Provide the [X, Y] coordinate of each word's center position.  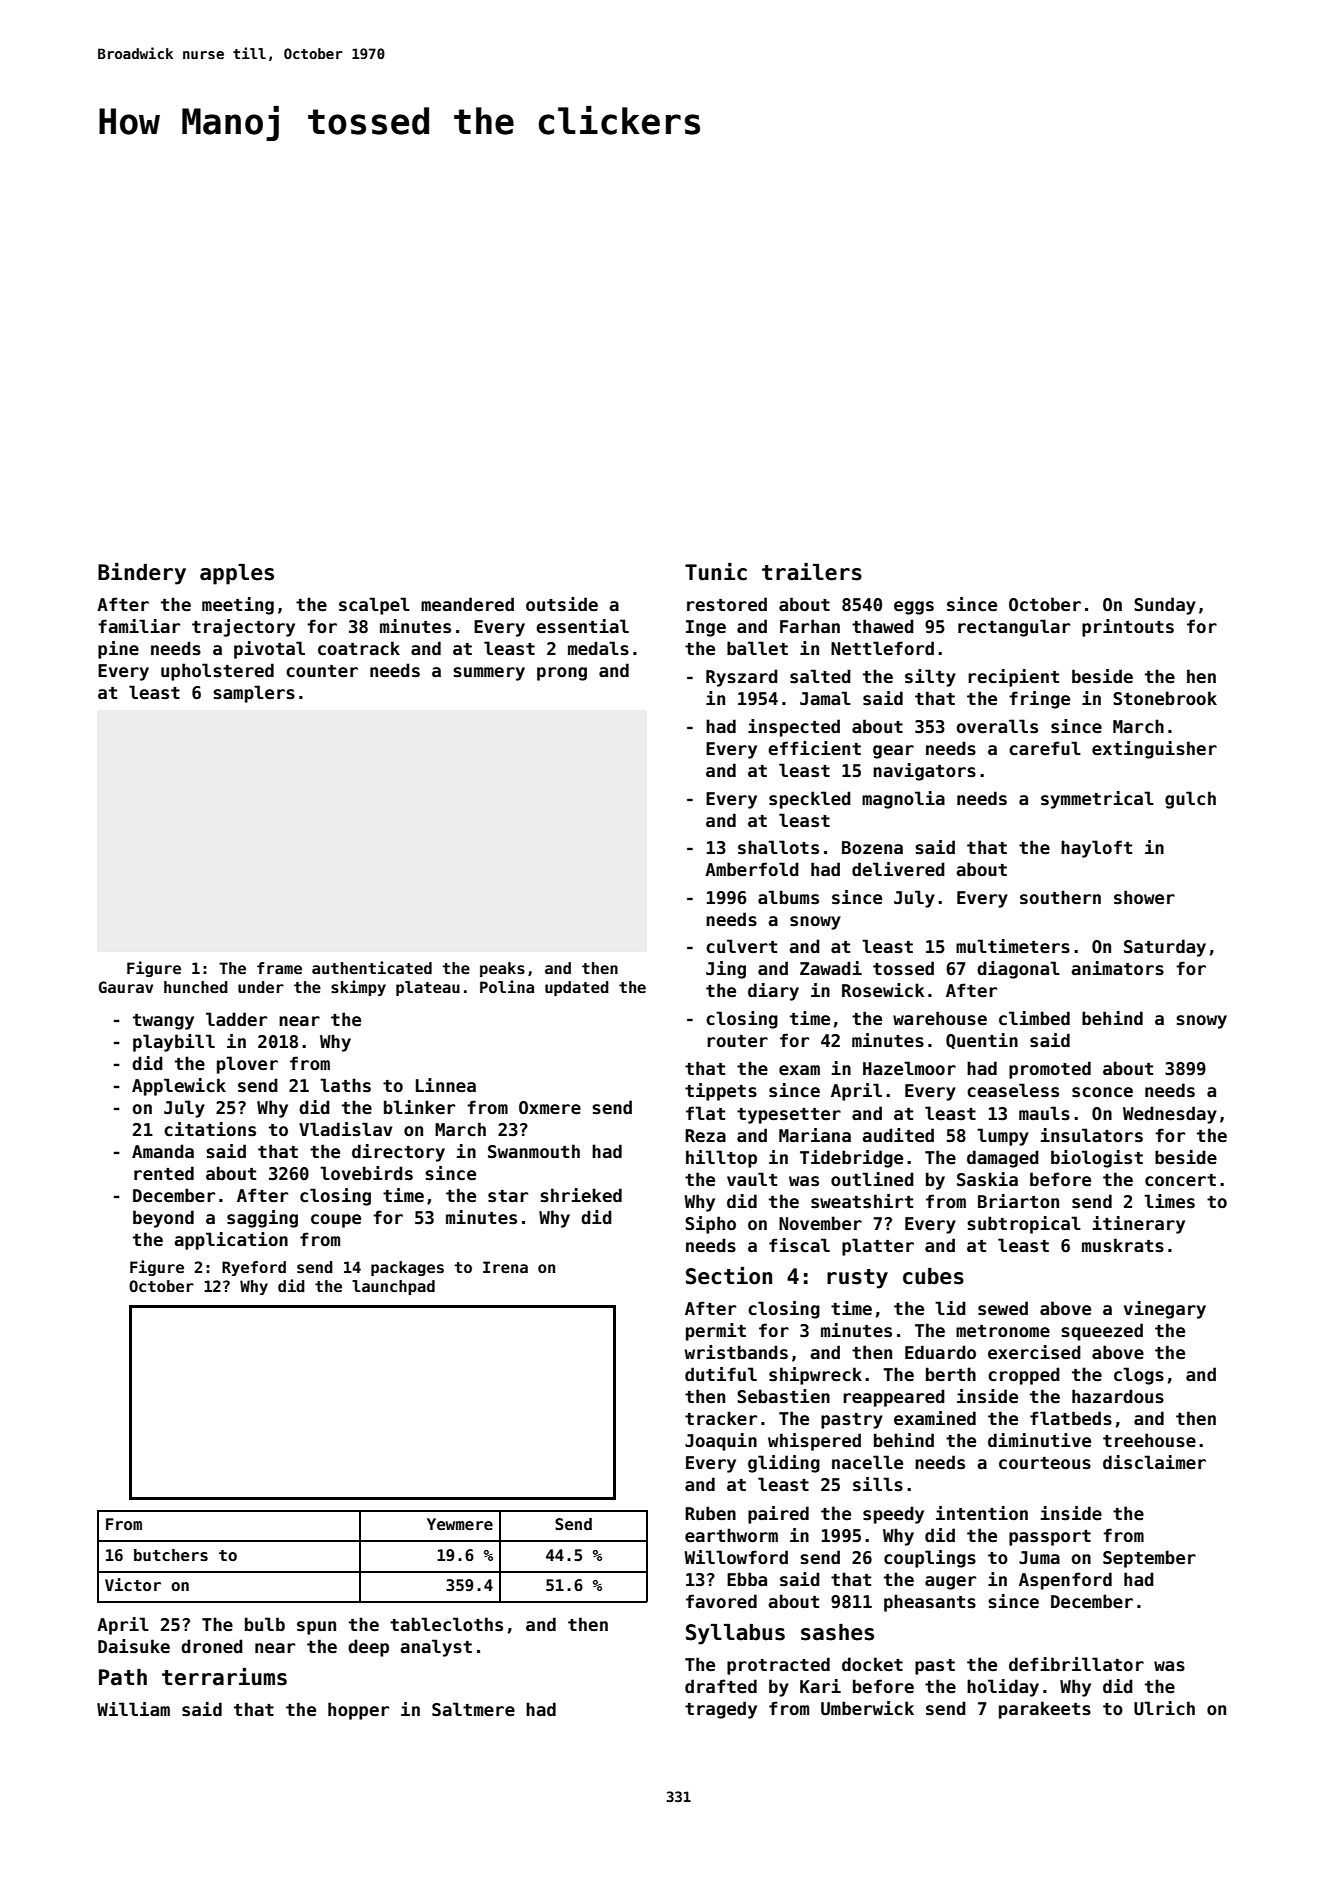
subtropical [1024, 1225]
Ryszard [742, 678]
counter [322, 671]
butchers [171, 1555]
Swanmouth [534, 1151]
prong [562, 674]
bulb [265, 1624]
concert [1180, 1180]
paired [778, 1515]
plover [247, 1065]
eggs [914, 608]
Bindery [142, 574]
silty [930, 678]
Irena [505, 1267]
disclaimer [1154, 1462]
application [231, 1241]
